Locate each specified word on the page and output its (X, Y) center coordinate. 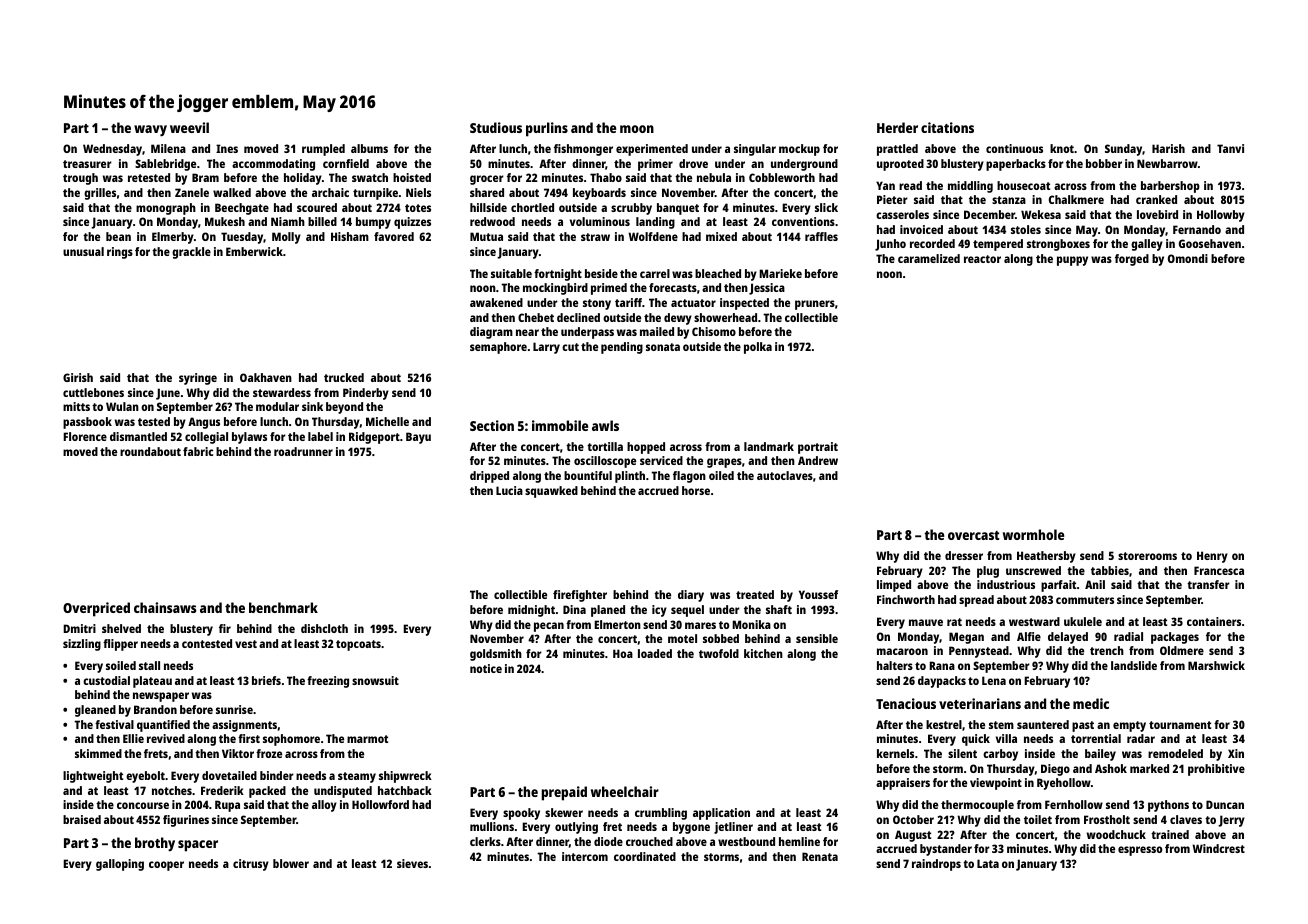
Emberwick (254, 251)
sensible (817, 638)
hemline (799, 841)
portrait (818, 448)
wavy (150, 131)
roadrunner (303, 451)
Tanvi (1230, 148)
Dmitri (79, 628)
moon (637, 129)
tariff (628, 302)
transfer (1208, 584)
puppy (1072, 261)
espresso (1140, 851)
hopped (646, 448)
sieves (412, 863)
